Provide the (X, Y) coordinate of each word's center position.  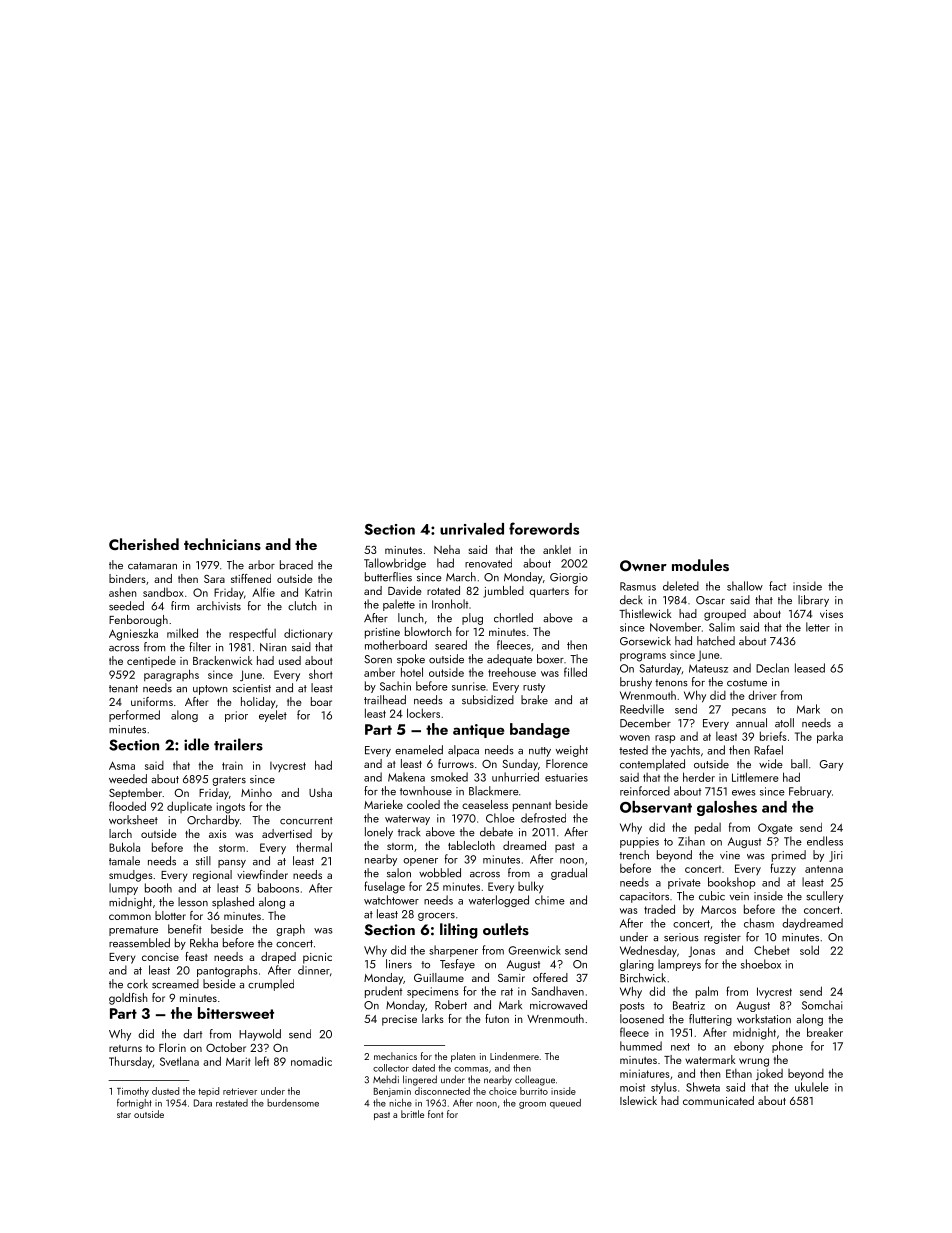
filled (575, 672)
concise (160, 957)
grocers (436, 917)
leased (810, 668)
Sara (214, 579)
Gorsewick (645, 641)
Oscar (710, 600)
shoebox (761, 964)
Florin (172, 1047)
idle (196, 744)
